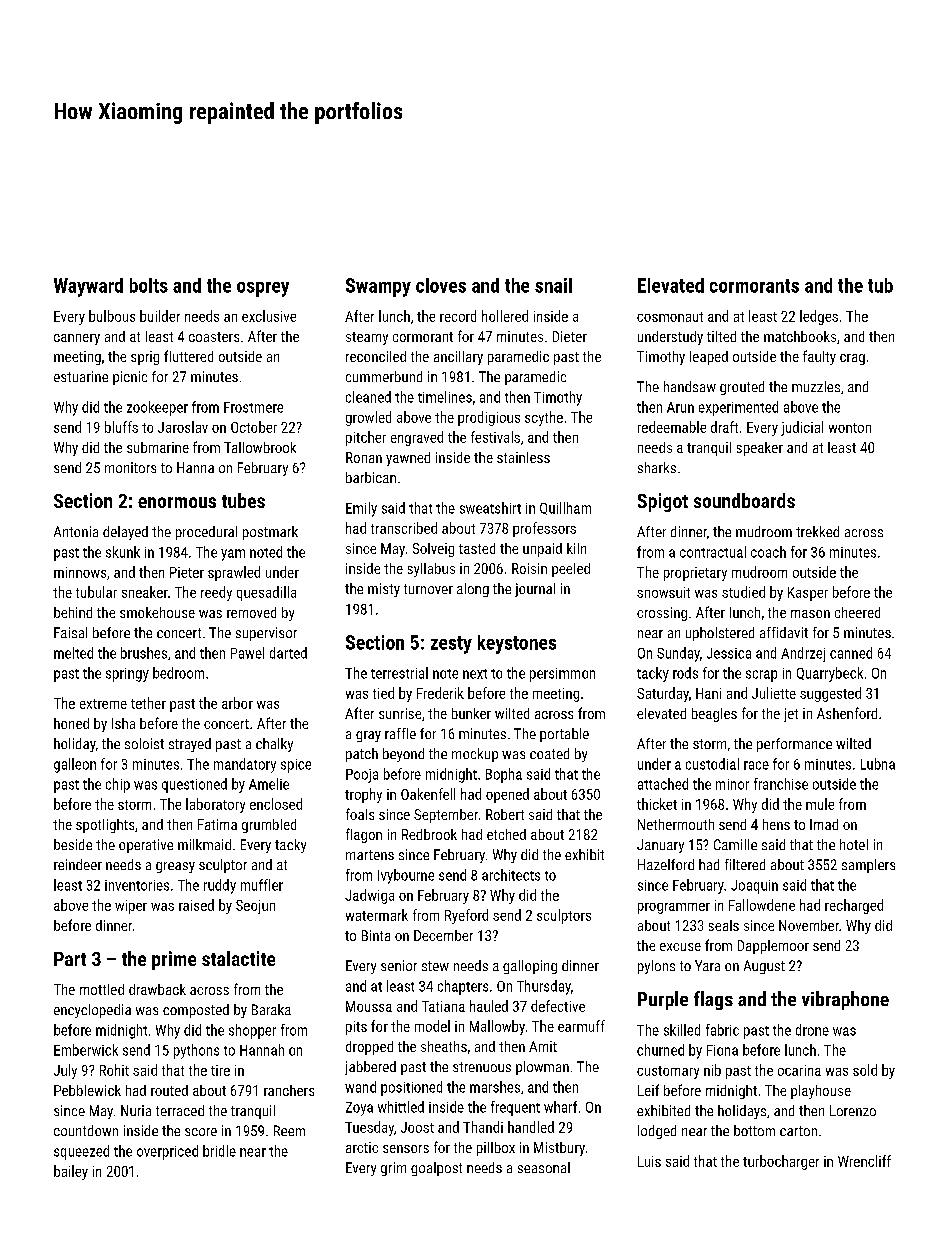 This screenshot has width=952, height=1233. What do you see at coordinates (114, 1070) in the screenshot?
I see `Rohit` at bounding box center [114, 1070].
